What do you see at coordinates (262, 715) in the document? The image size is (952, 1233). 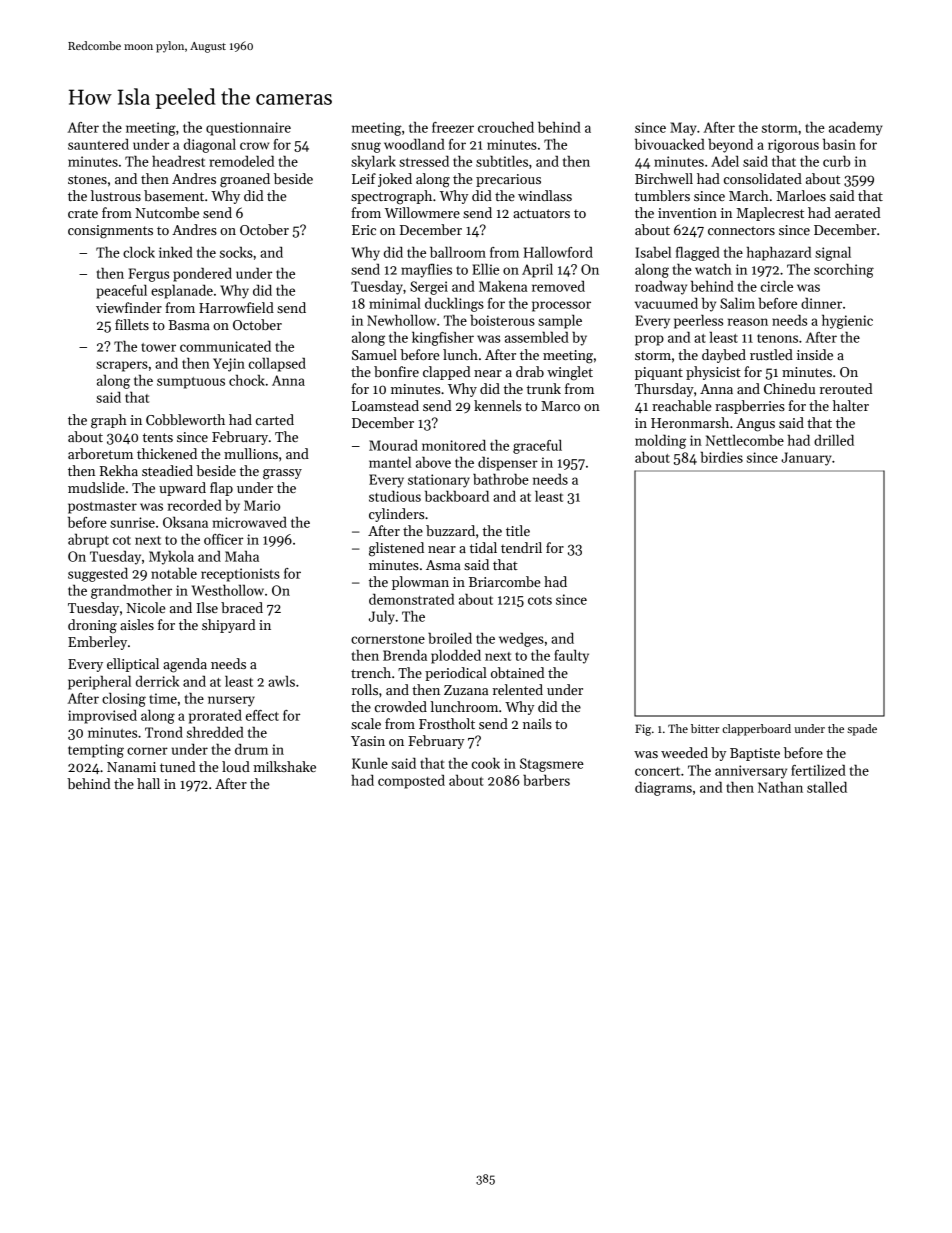 I see `effect` at bounding box center [262, 715].
